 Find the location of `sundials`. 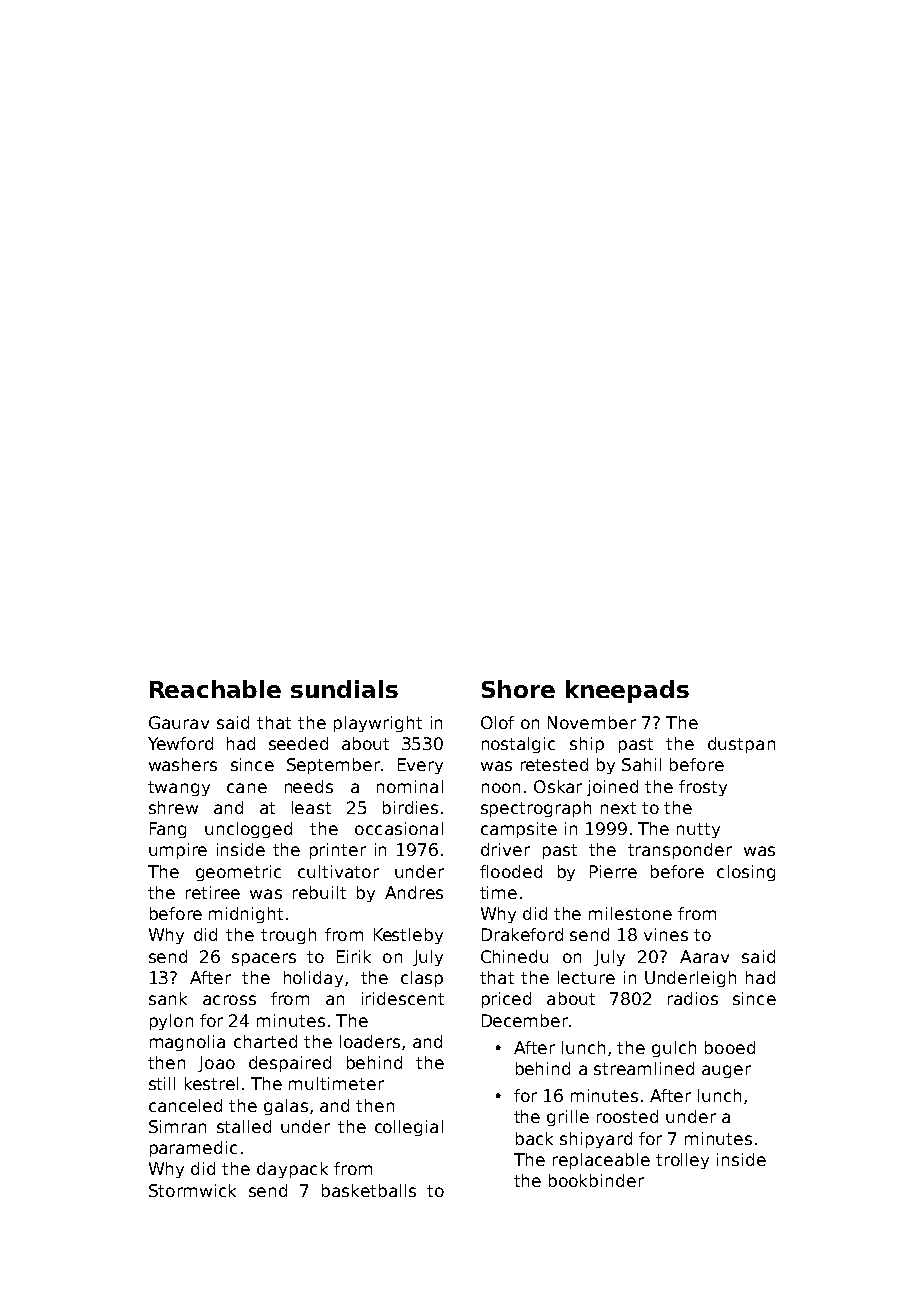

sundials is located at coordinates (344, 689).
